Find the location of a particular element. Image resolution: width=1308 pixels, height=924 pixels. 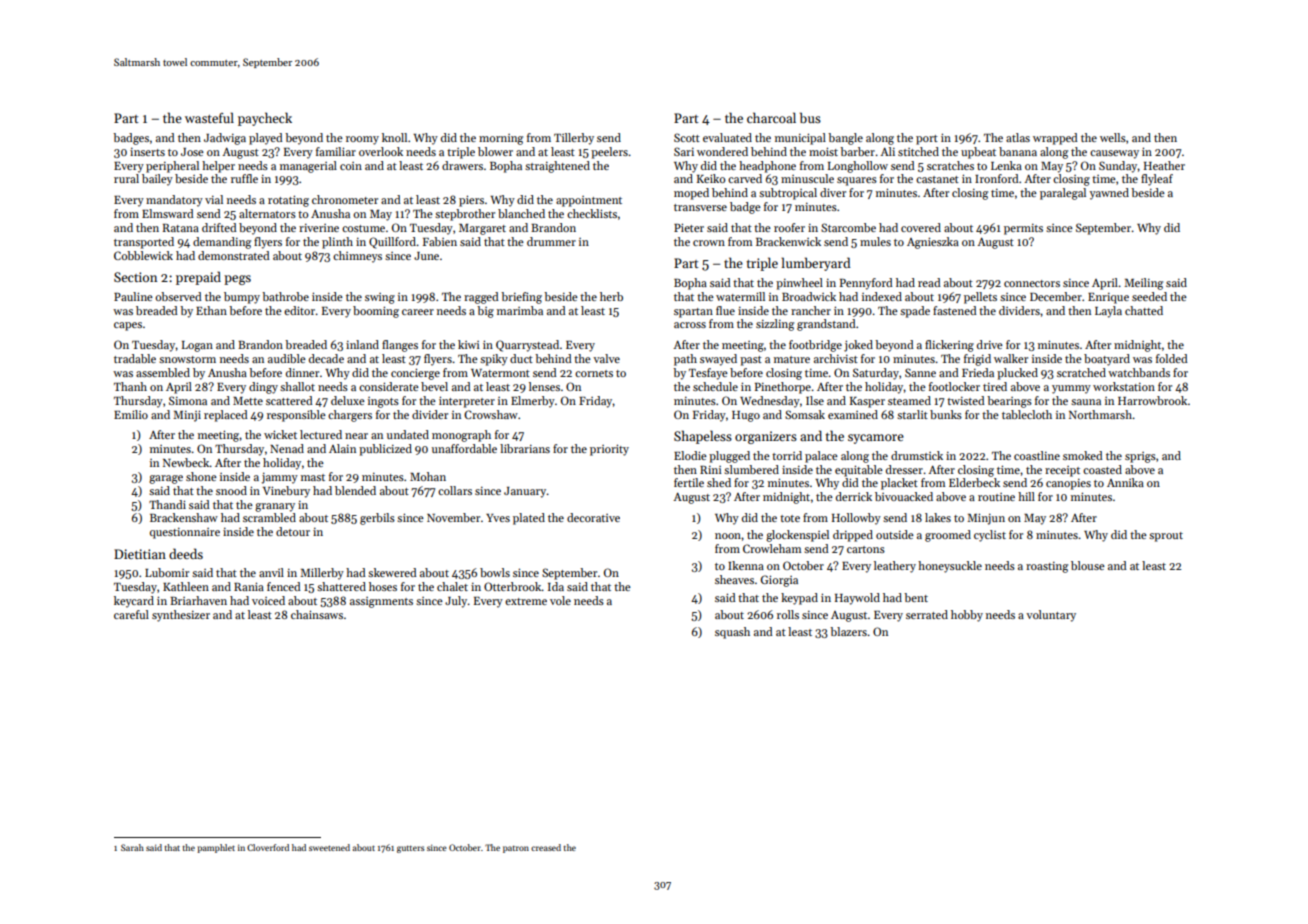

patron is located at coordinates (516, 849).
